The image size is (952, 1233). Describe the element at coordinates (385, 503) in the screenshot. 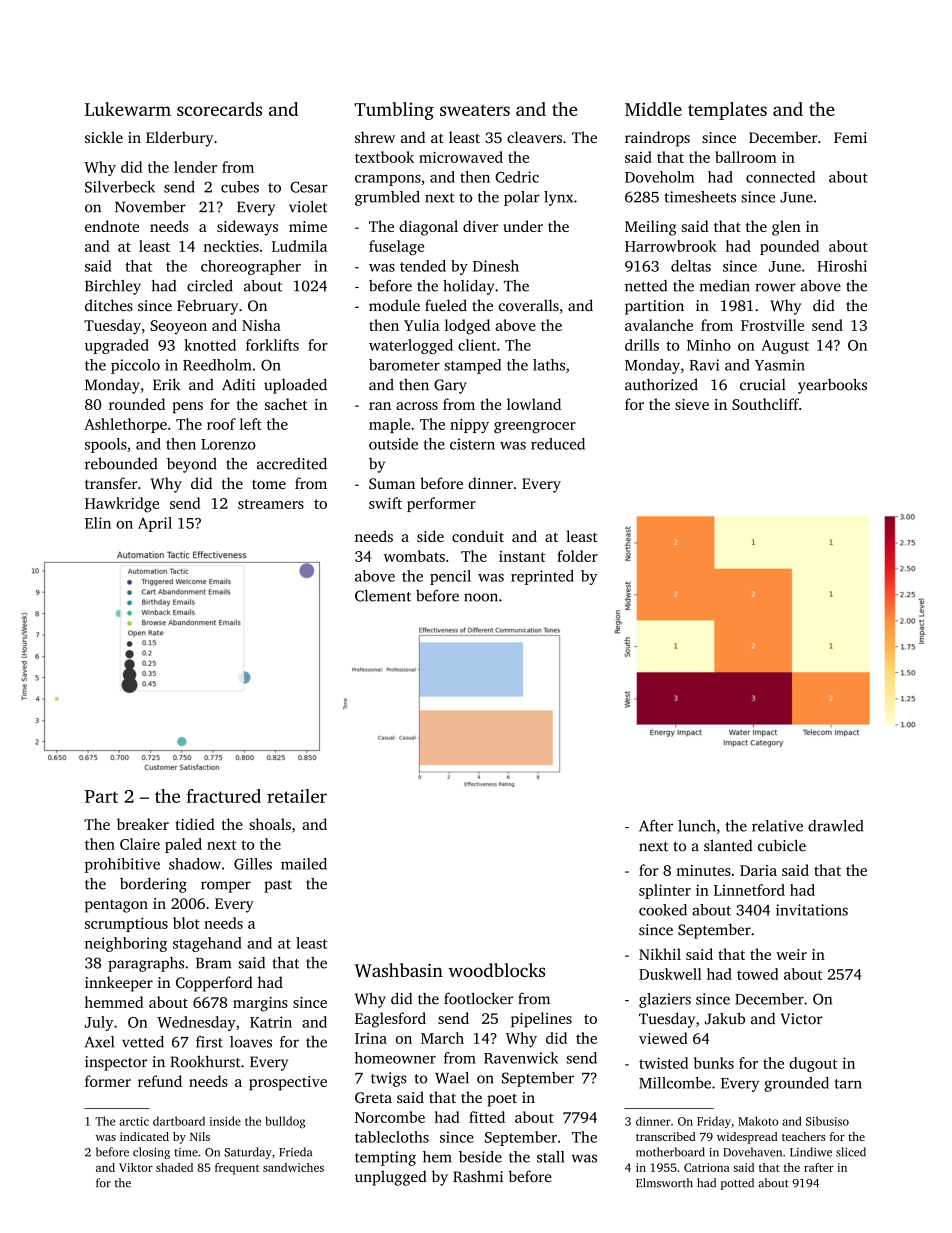

I see `swift` at that location.
